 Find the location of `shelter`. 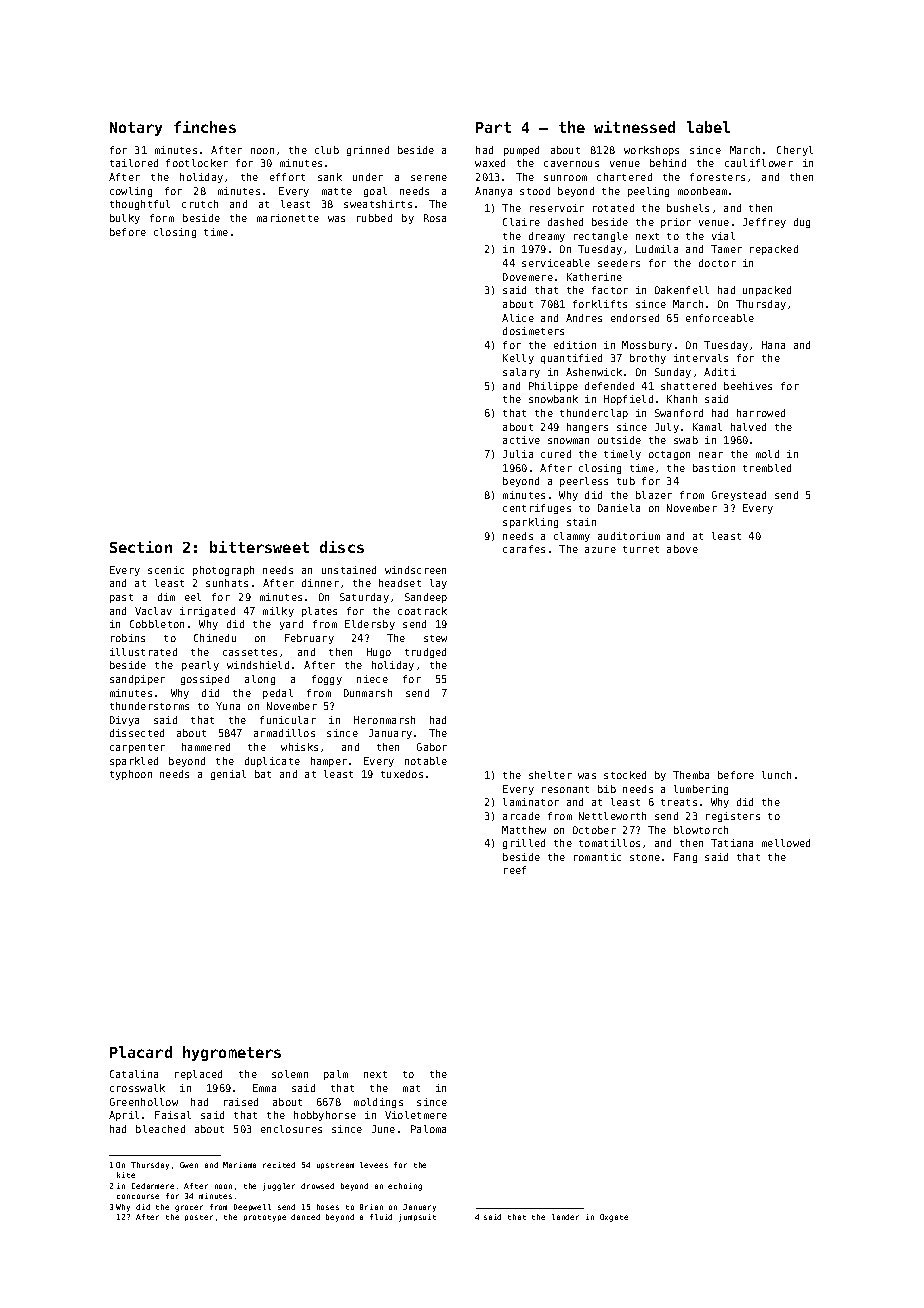

shelter is located at coordinates (550, 775).
